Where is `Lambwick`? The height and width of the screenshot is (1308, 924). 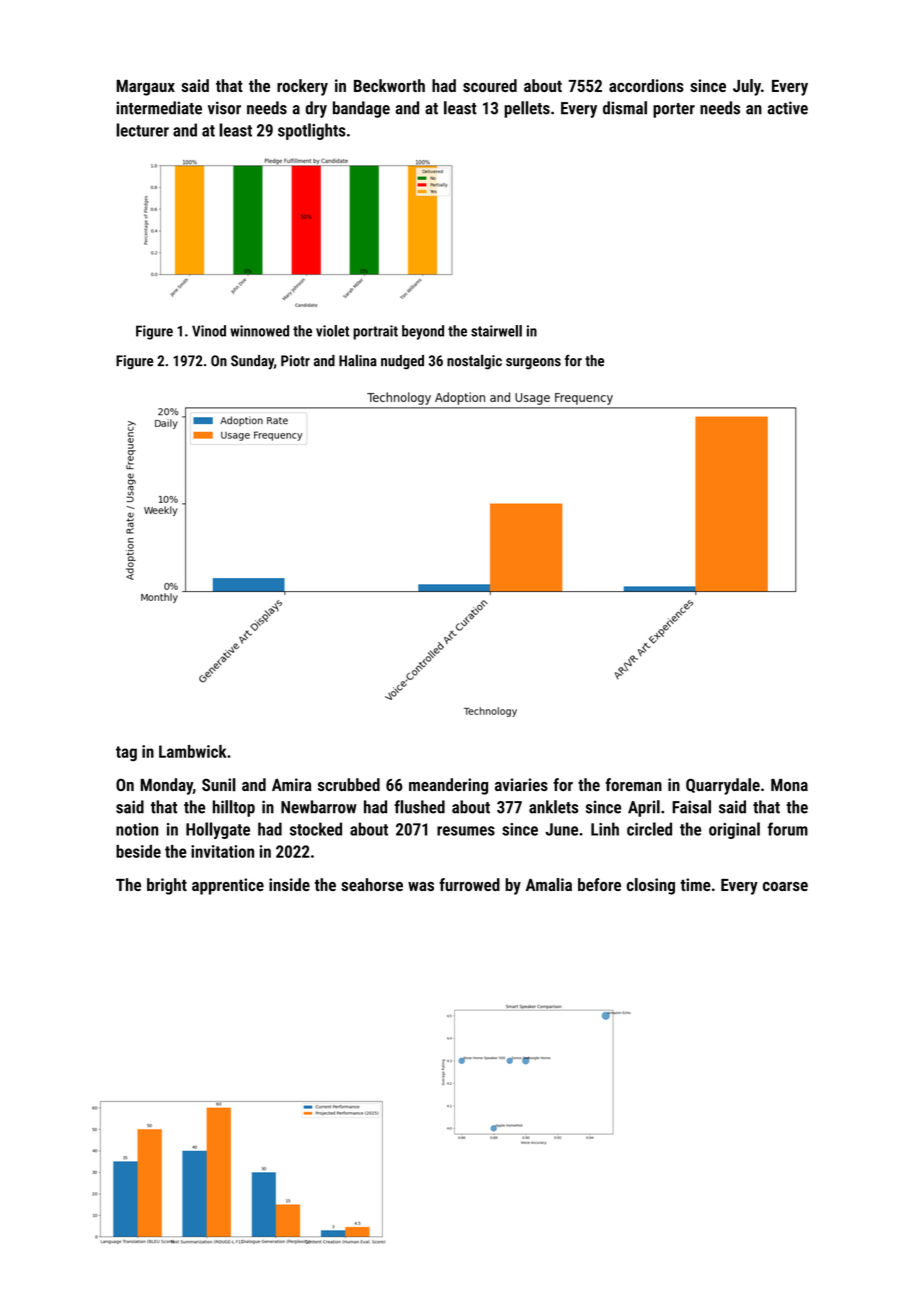
Lambwick is located at coordinates (193, 751).
